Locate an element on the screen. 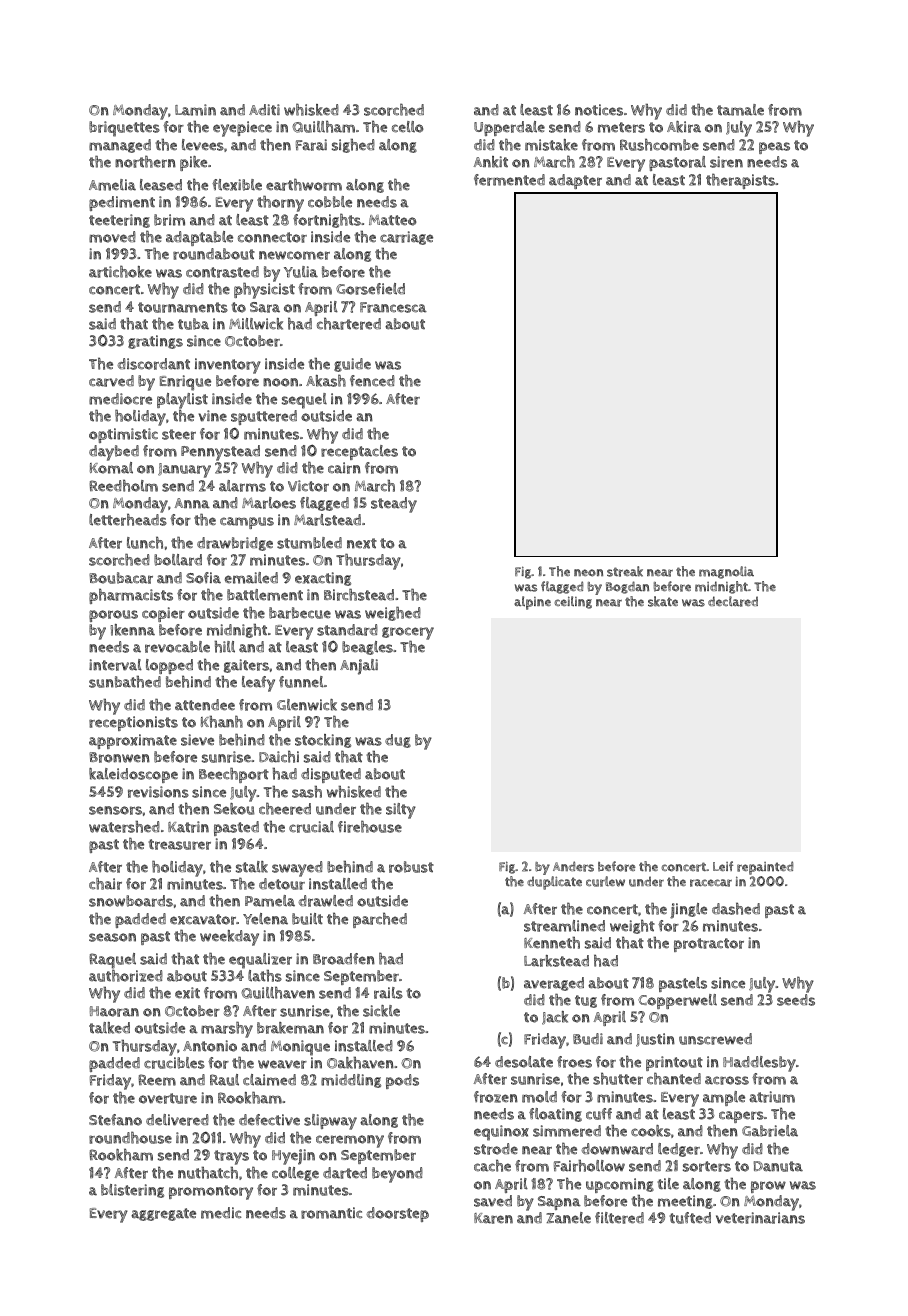 The width and height of the screenshot is (908, 1316). promontory is located at coordinates (211, 1192).
